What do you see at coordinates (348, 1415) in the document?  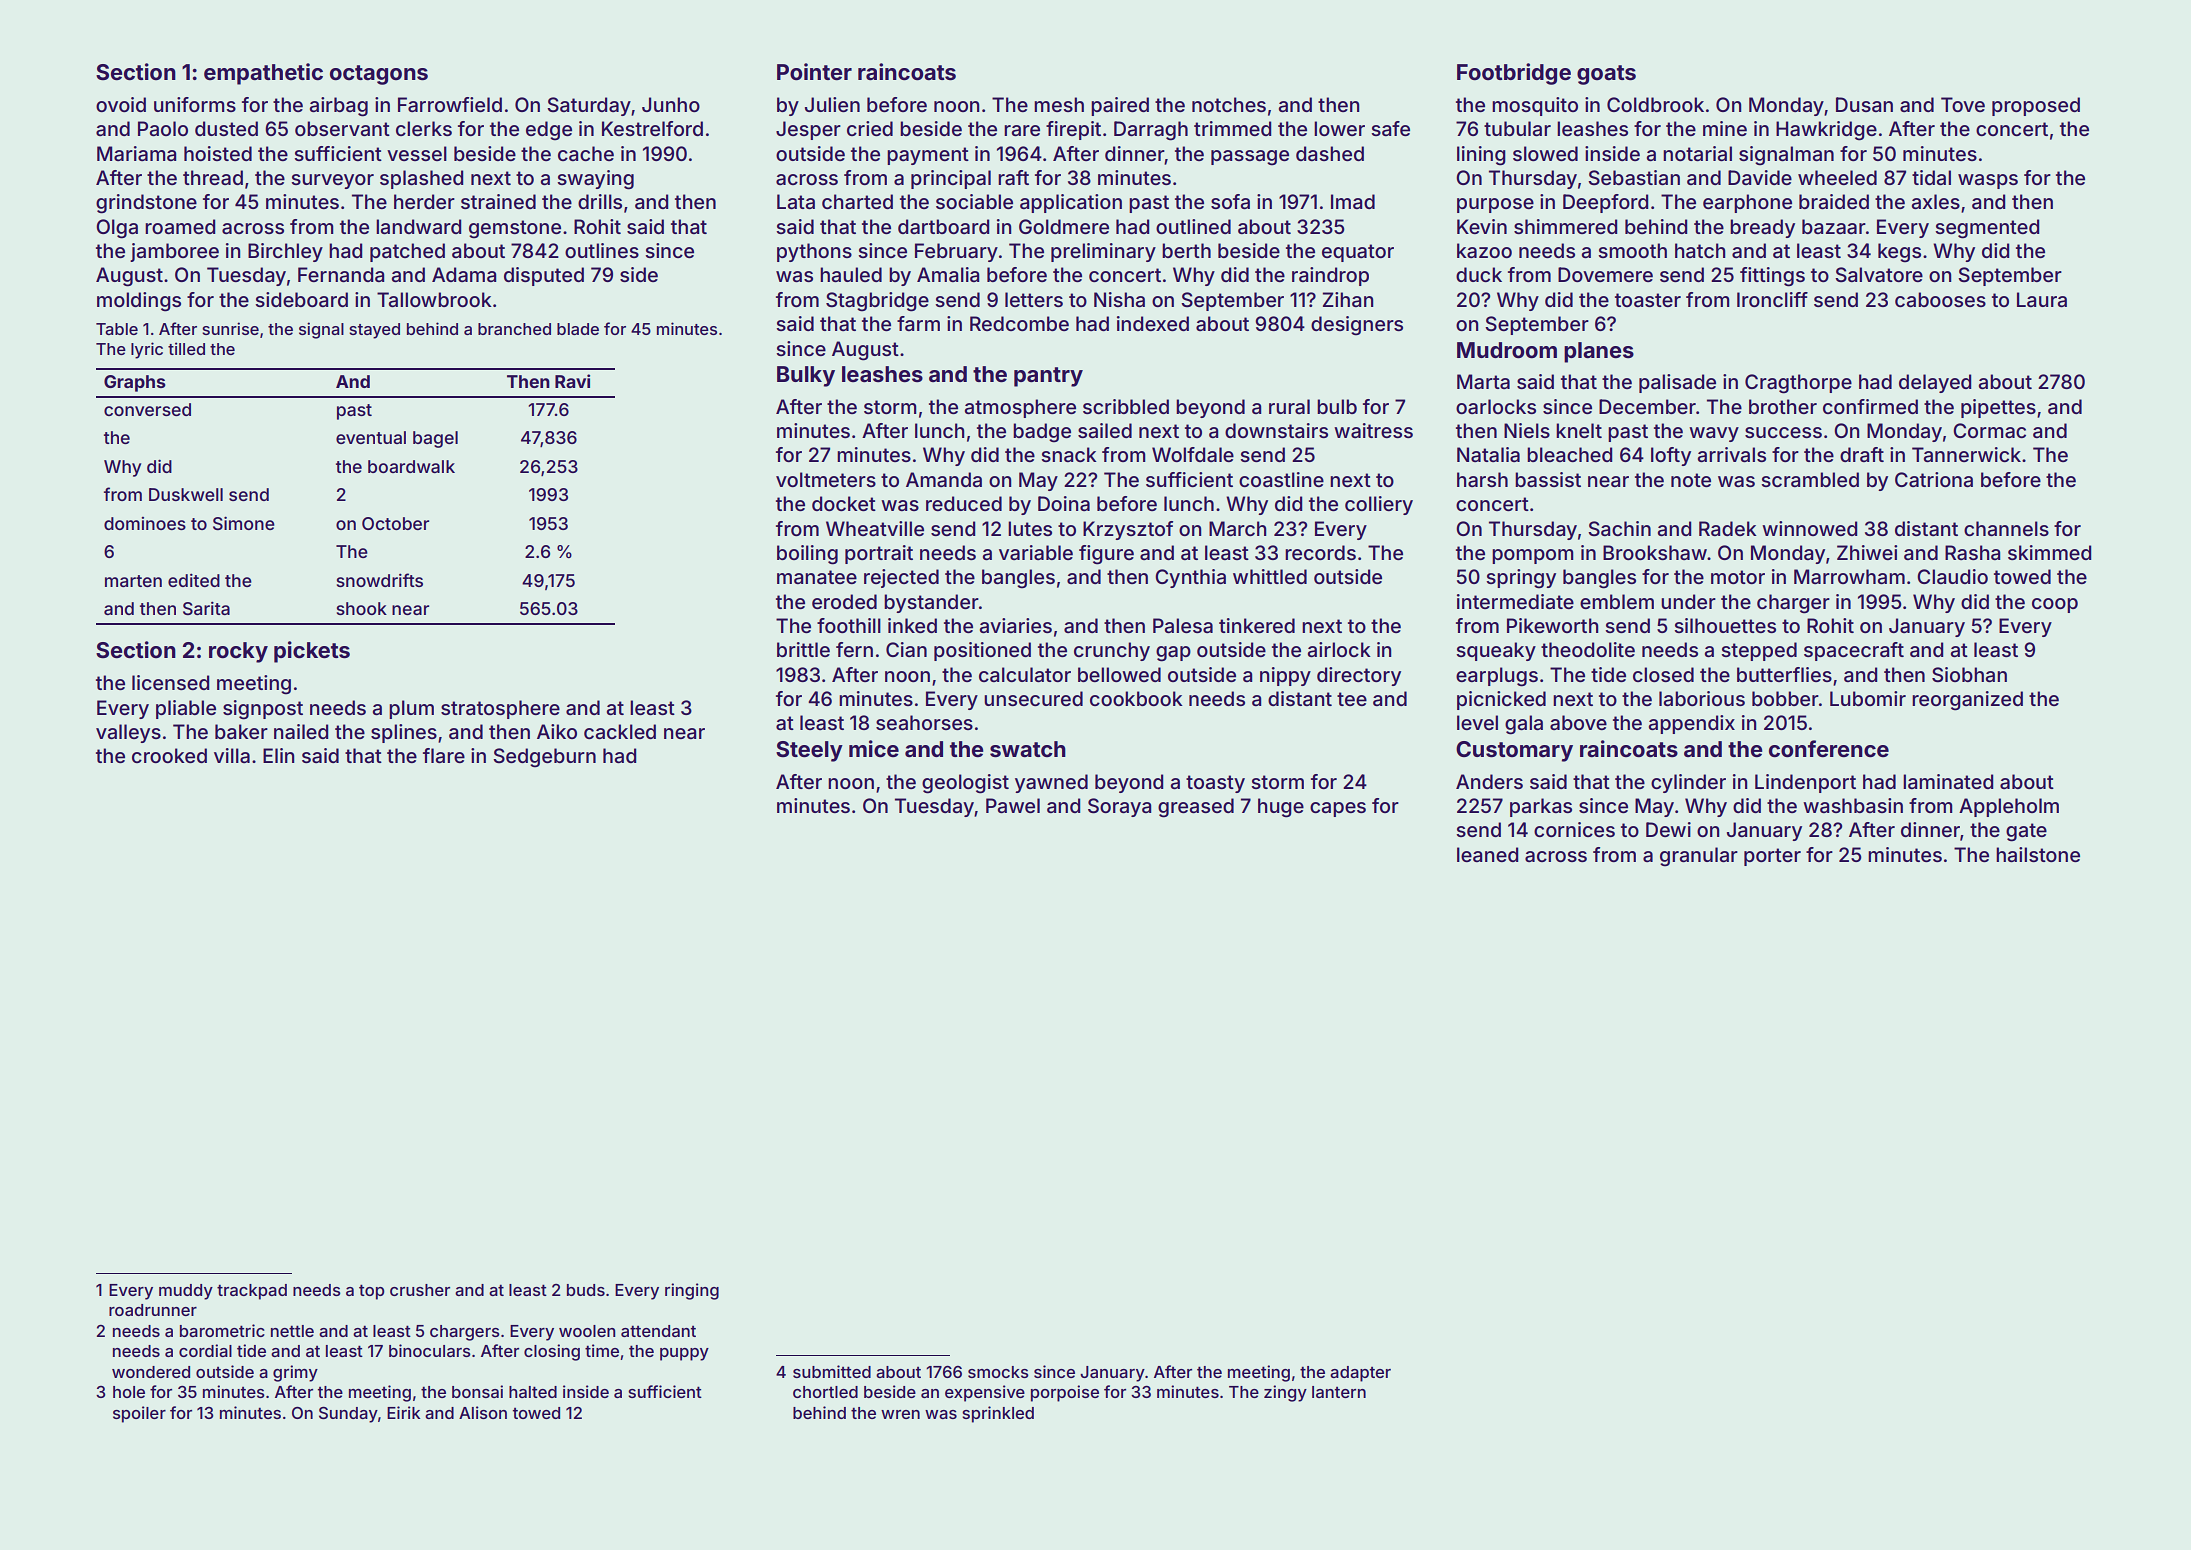 I see `Sunday` at bounding box center [348, 1415].
